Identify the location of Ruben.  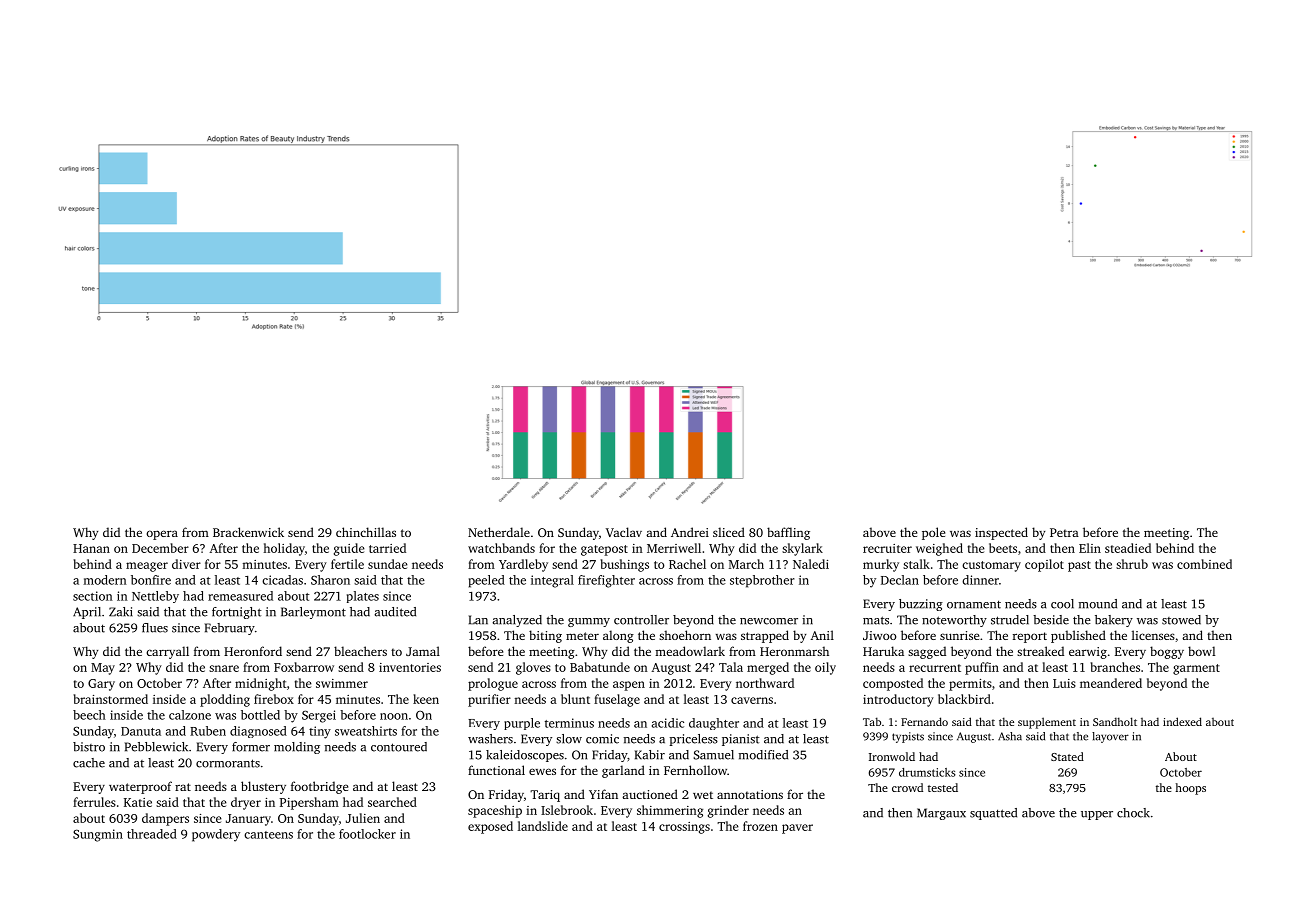
(208, 731).
